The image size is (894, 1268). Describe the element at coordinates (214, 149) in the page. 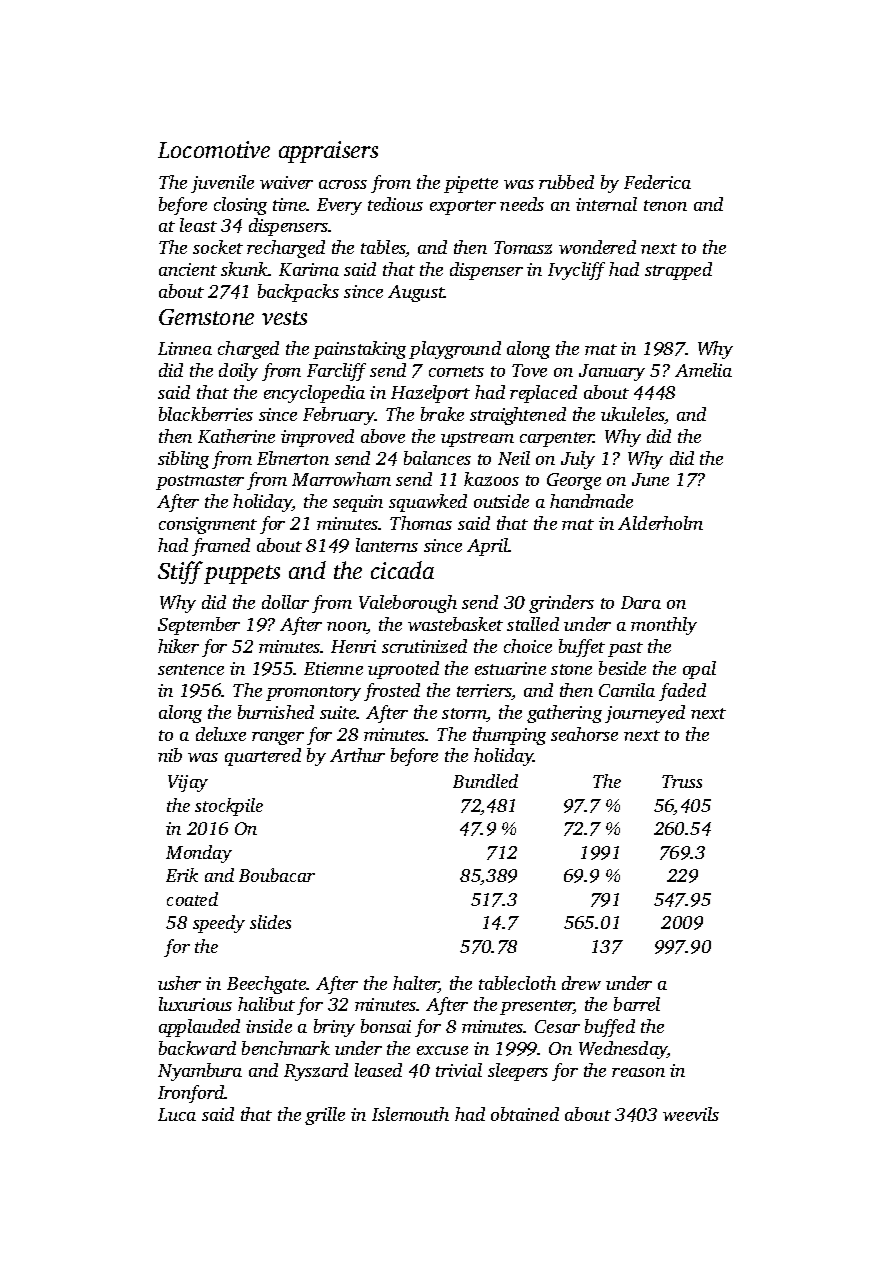

I see `Locomotive` at that location.
